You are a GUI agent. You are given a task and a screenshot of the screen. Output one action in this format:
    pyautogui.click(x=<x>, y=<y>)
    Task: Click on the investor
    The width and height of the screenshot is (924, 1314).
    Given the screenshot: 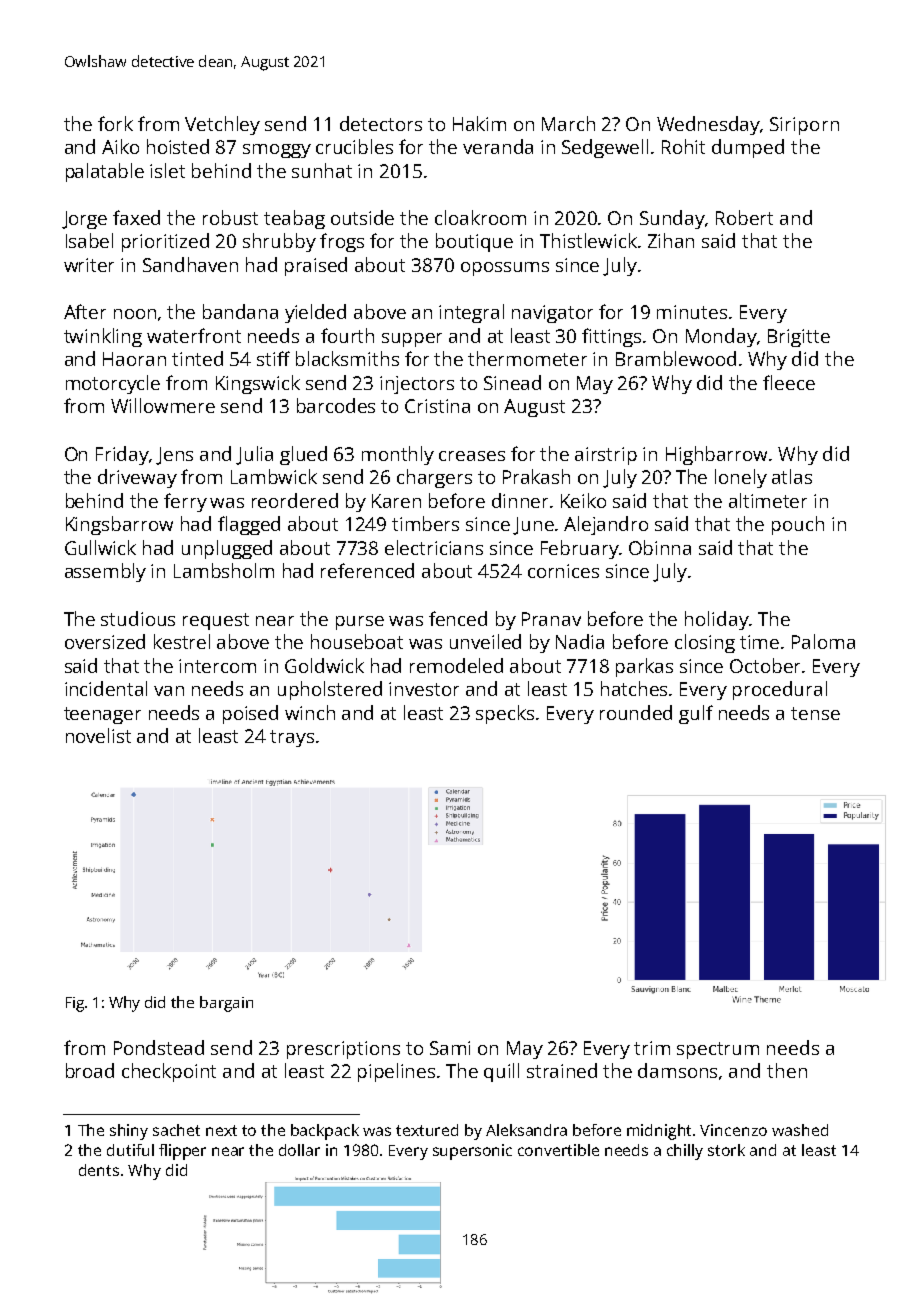 What is the action you would take?
    pyautogui.click(x=424, y=689)
